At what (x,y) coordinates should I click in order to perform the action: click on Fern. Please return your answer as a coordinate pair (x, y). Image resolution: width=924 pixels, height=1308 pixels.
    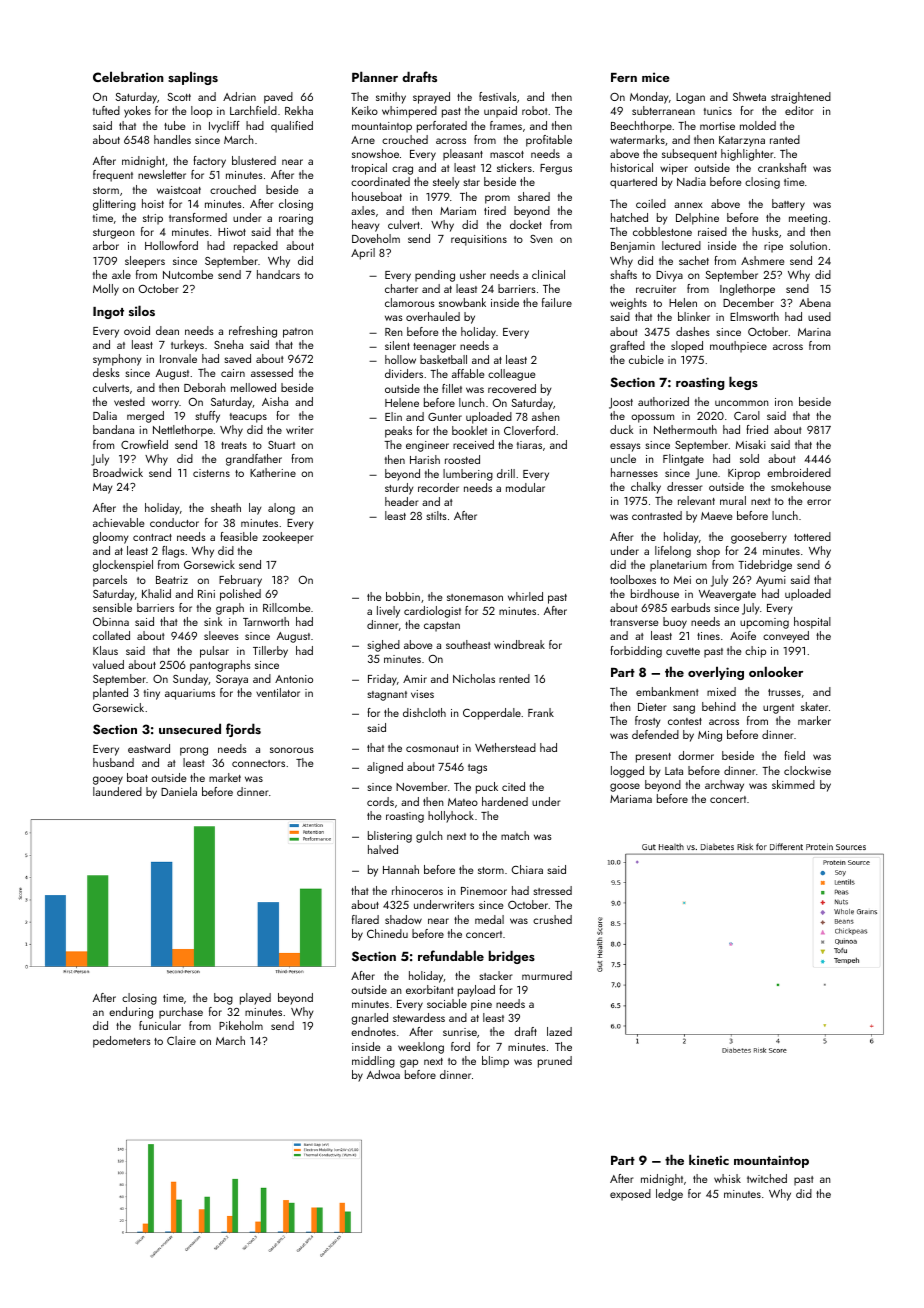
    Looking at the image, I should click on (624, 77).
